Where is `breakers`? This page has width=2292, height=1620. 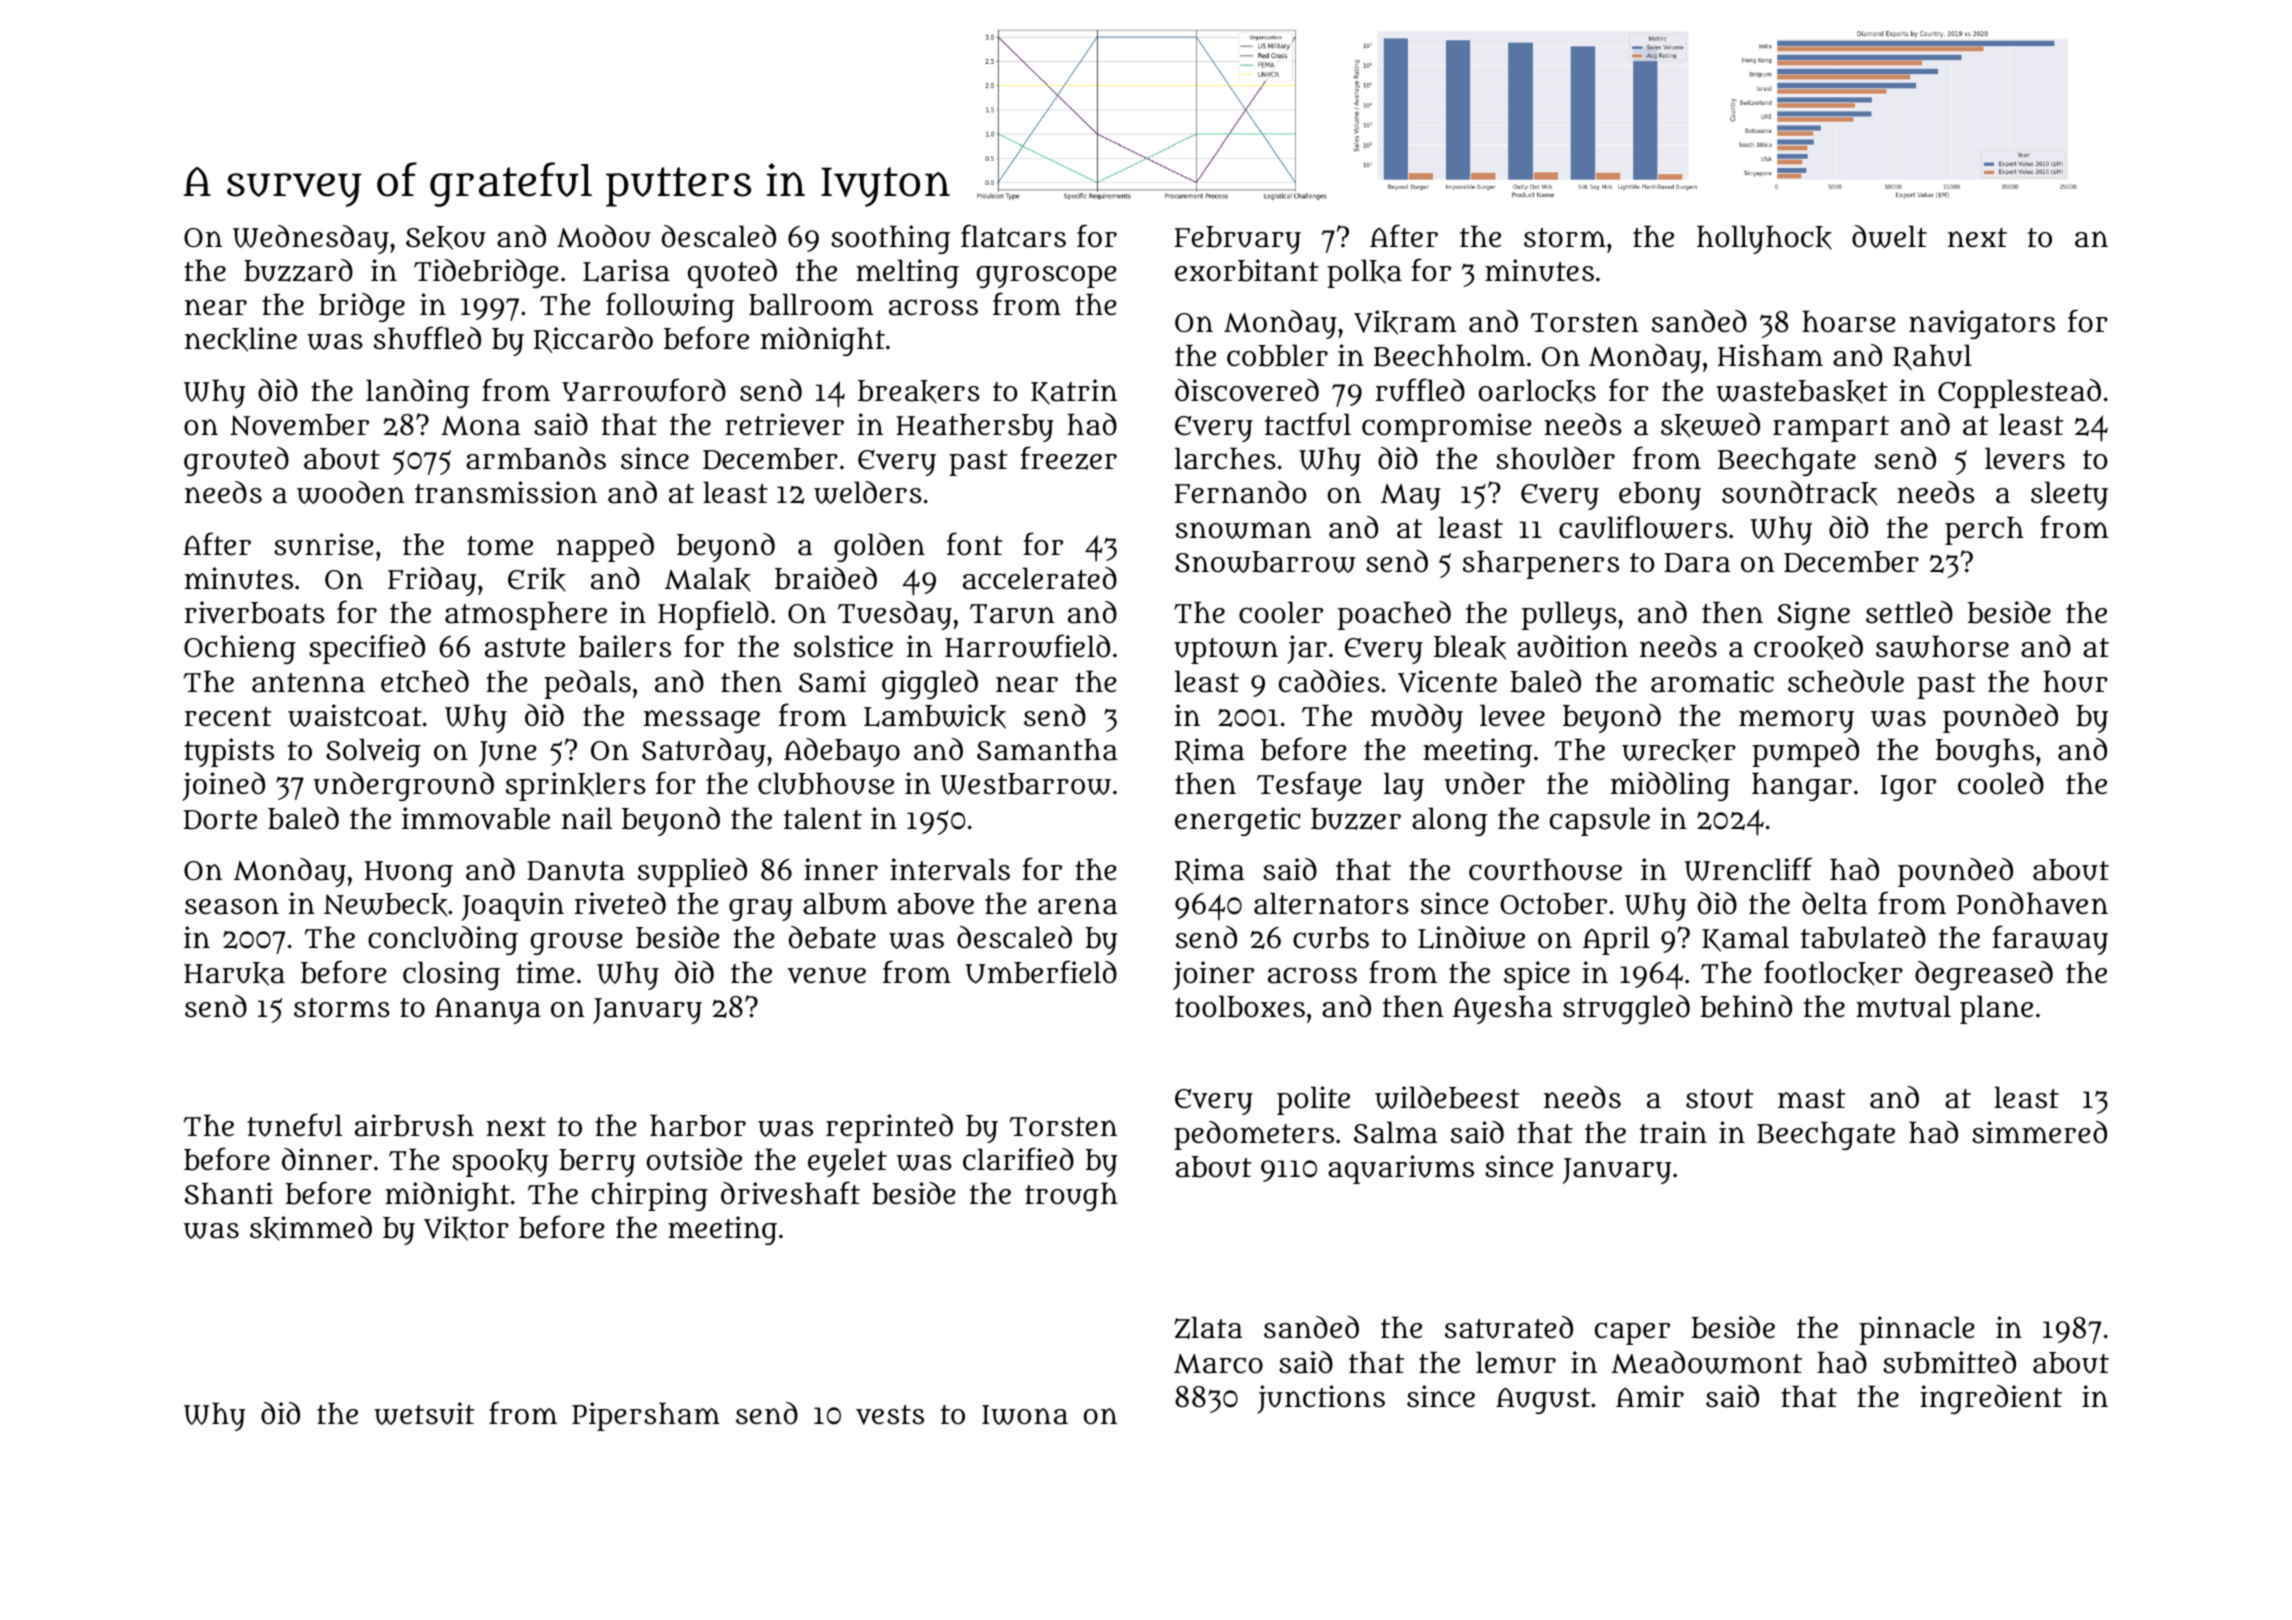
breakers is located at coordinates (919, 392).
